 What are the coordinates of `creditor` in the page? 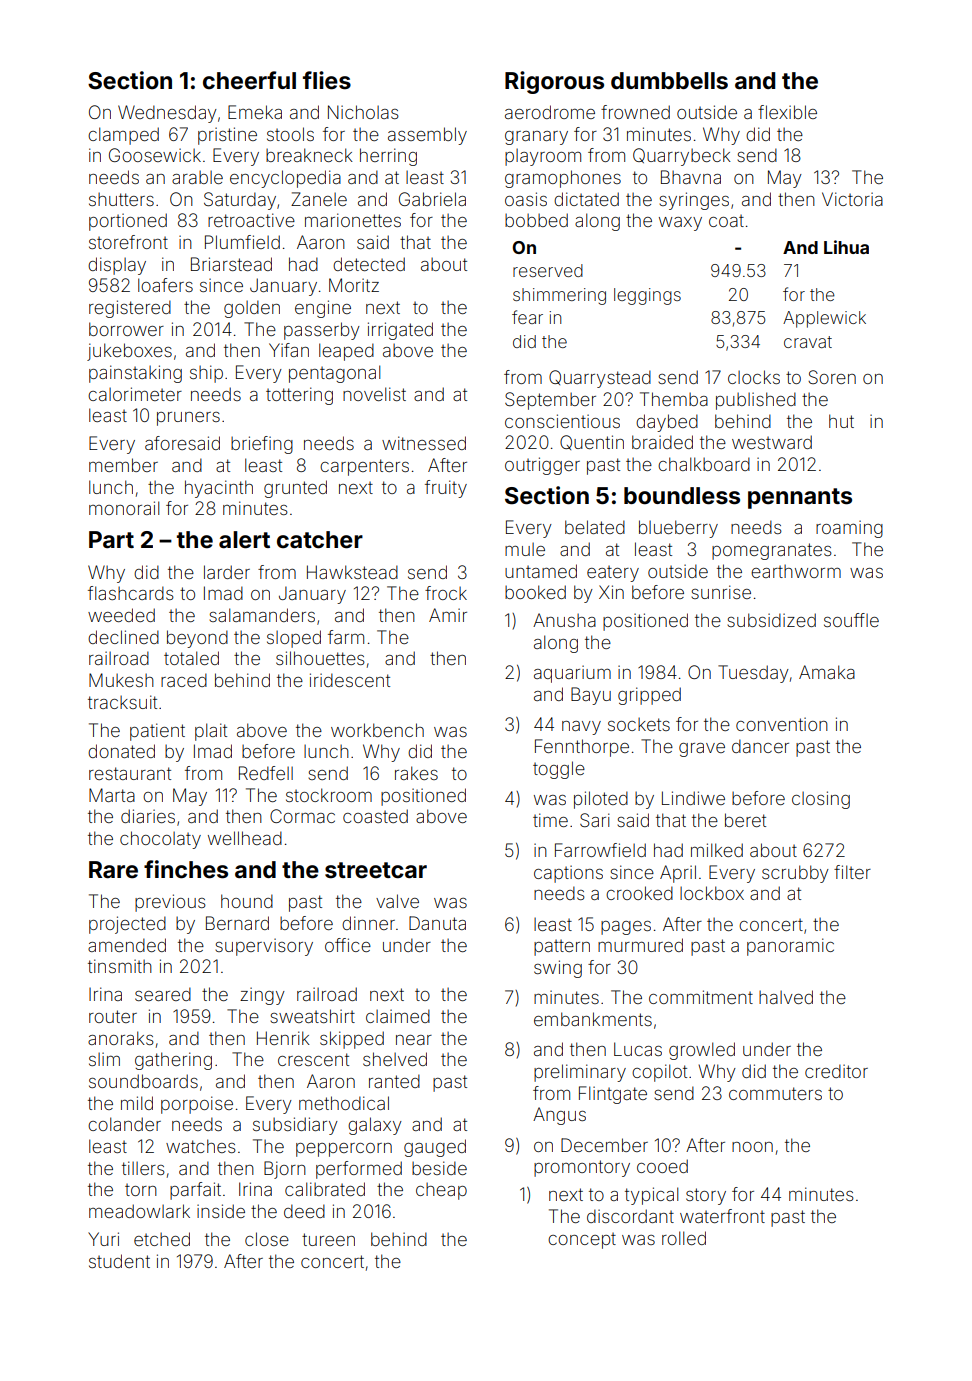 It's located at (836, 1071).
